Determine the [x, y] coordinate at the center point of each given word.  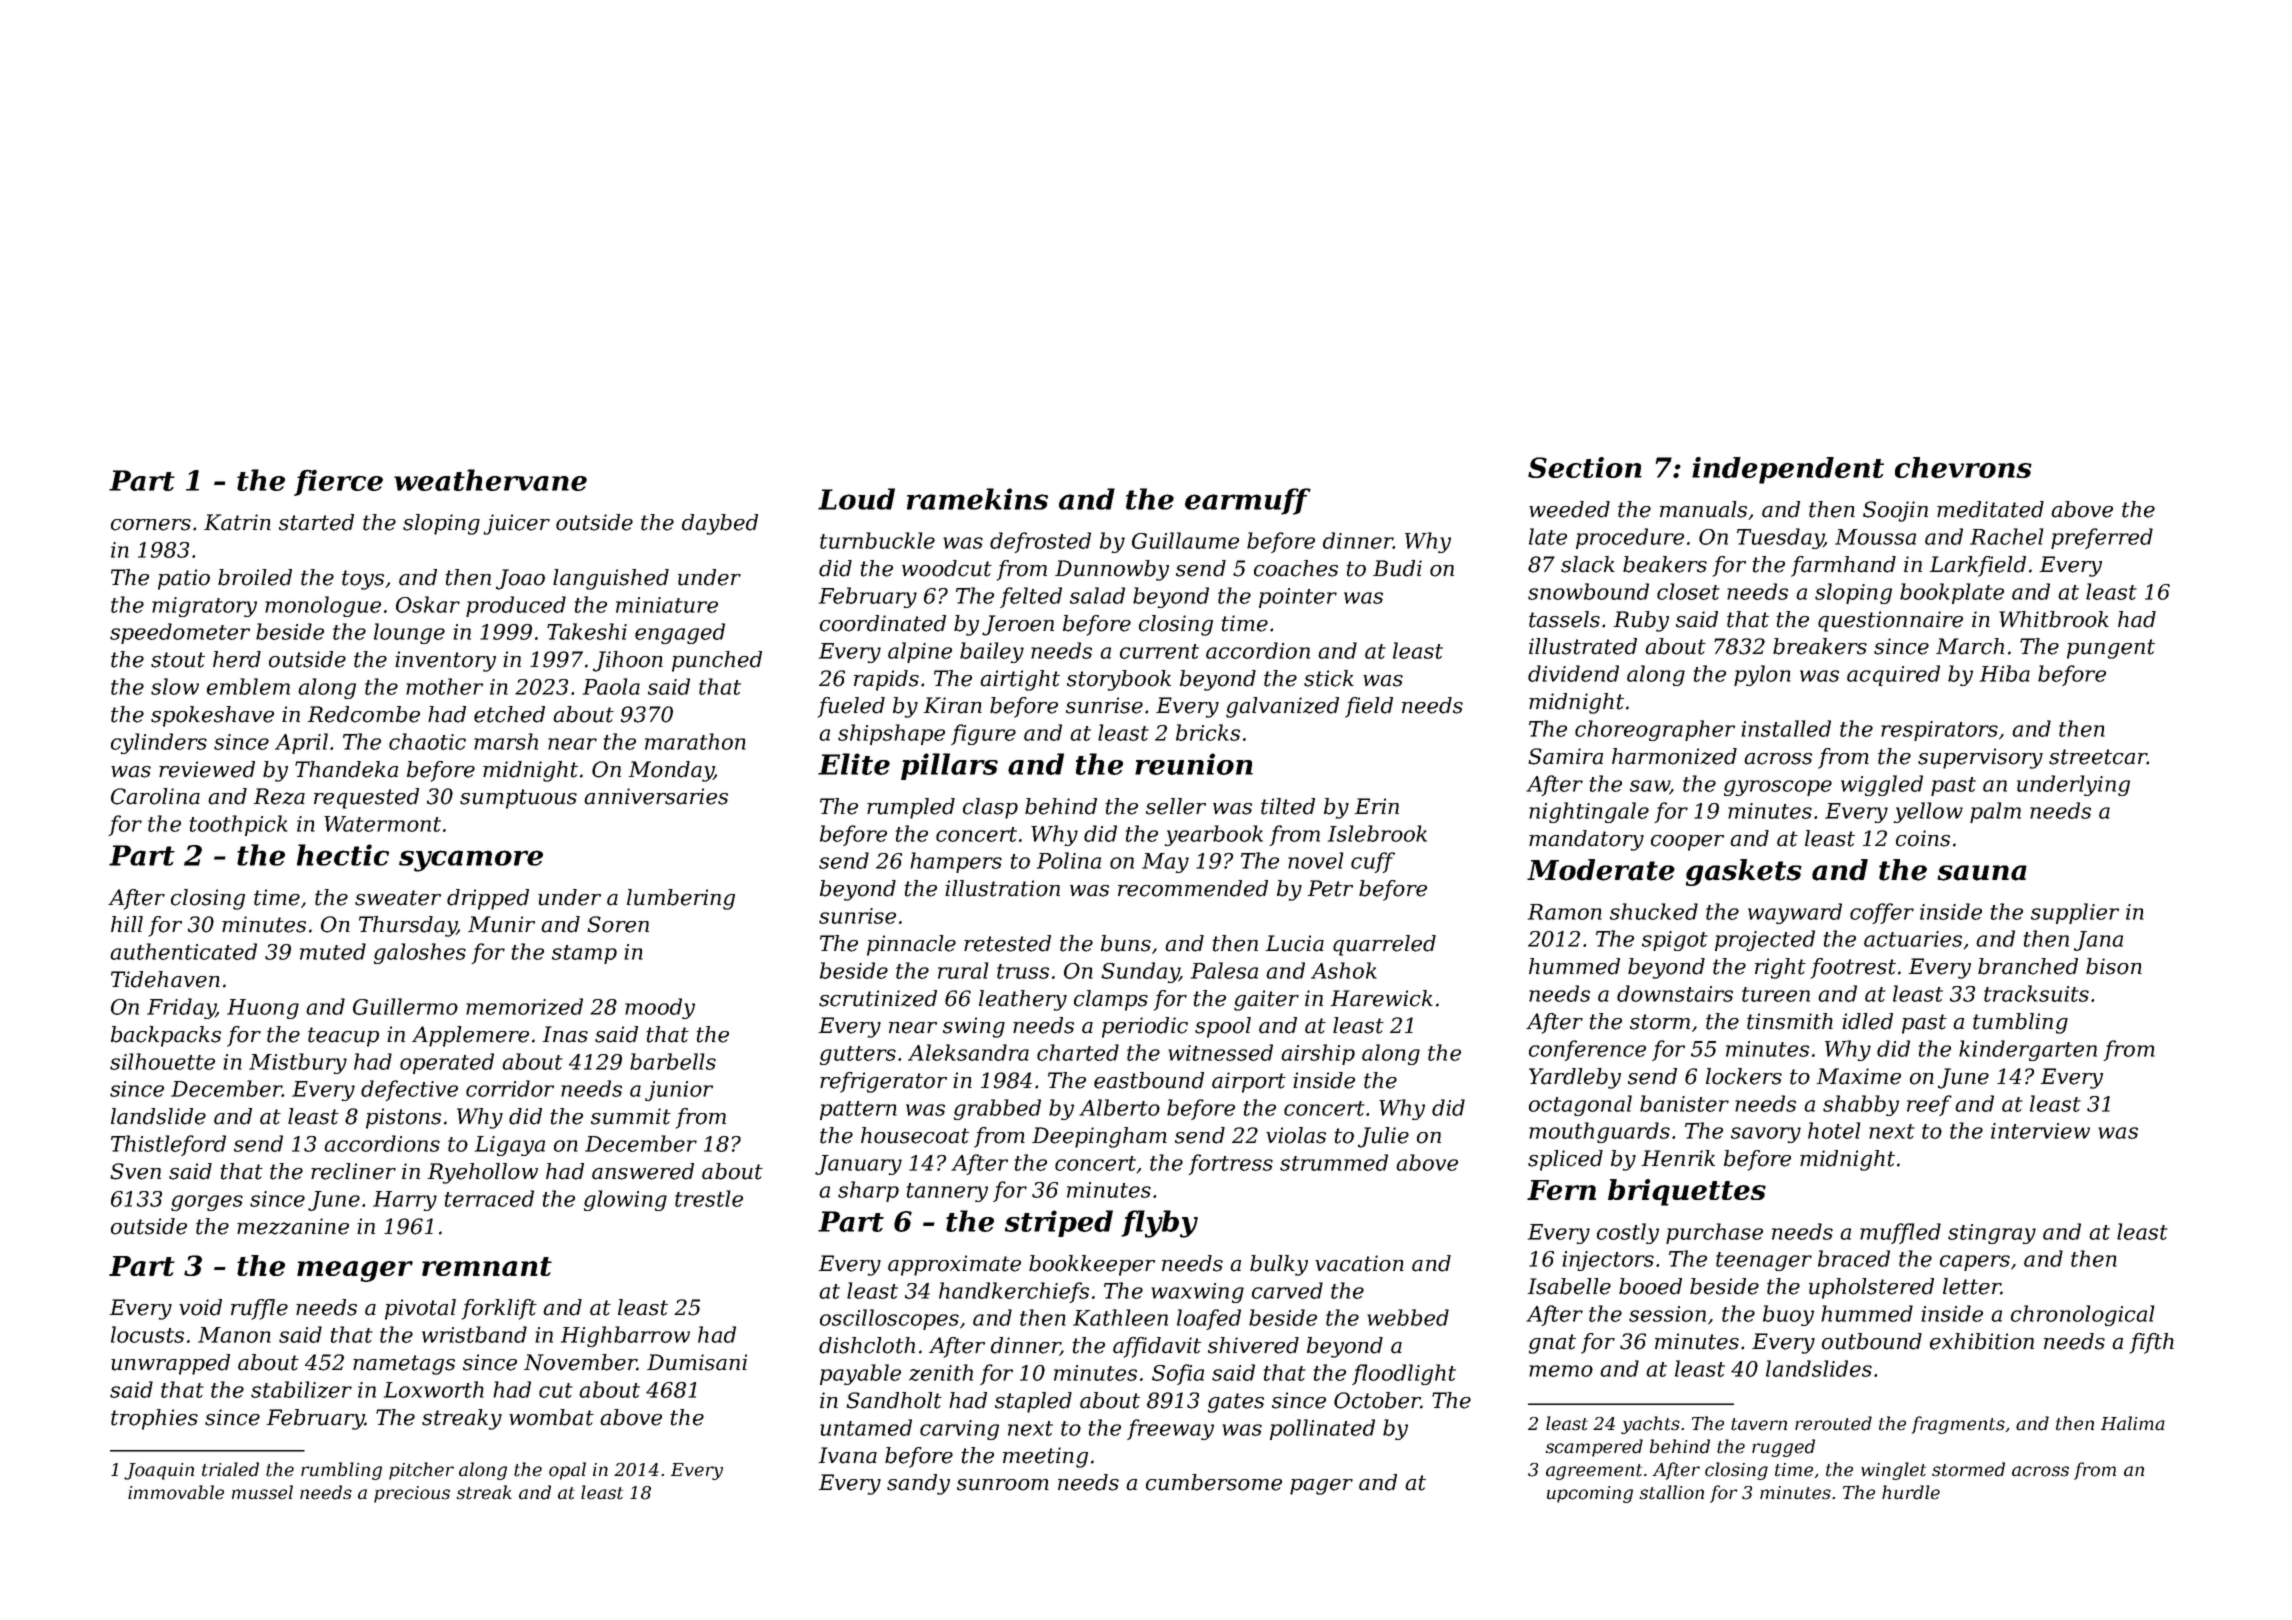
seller [1176, 806]
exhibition [1982, 1341]
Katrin [237, 522]
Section [1585, 467]
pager [1321, 1487]
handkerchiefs [1014, 1292]
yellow [1928, 812]
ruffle [259, 1309]
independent [1788, 470]
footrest [1853, 968]
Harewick [1382, 998]
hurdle [1911, 1492]
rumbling [341, 1471]
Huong [263, 1009]
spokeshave [212, 716]
